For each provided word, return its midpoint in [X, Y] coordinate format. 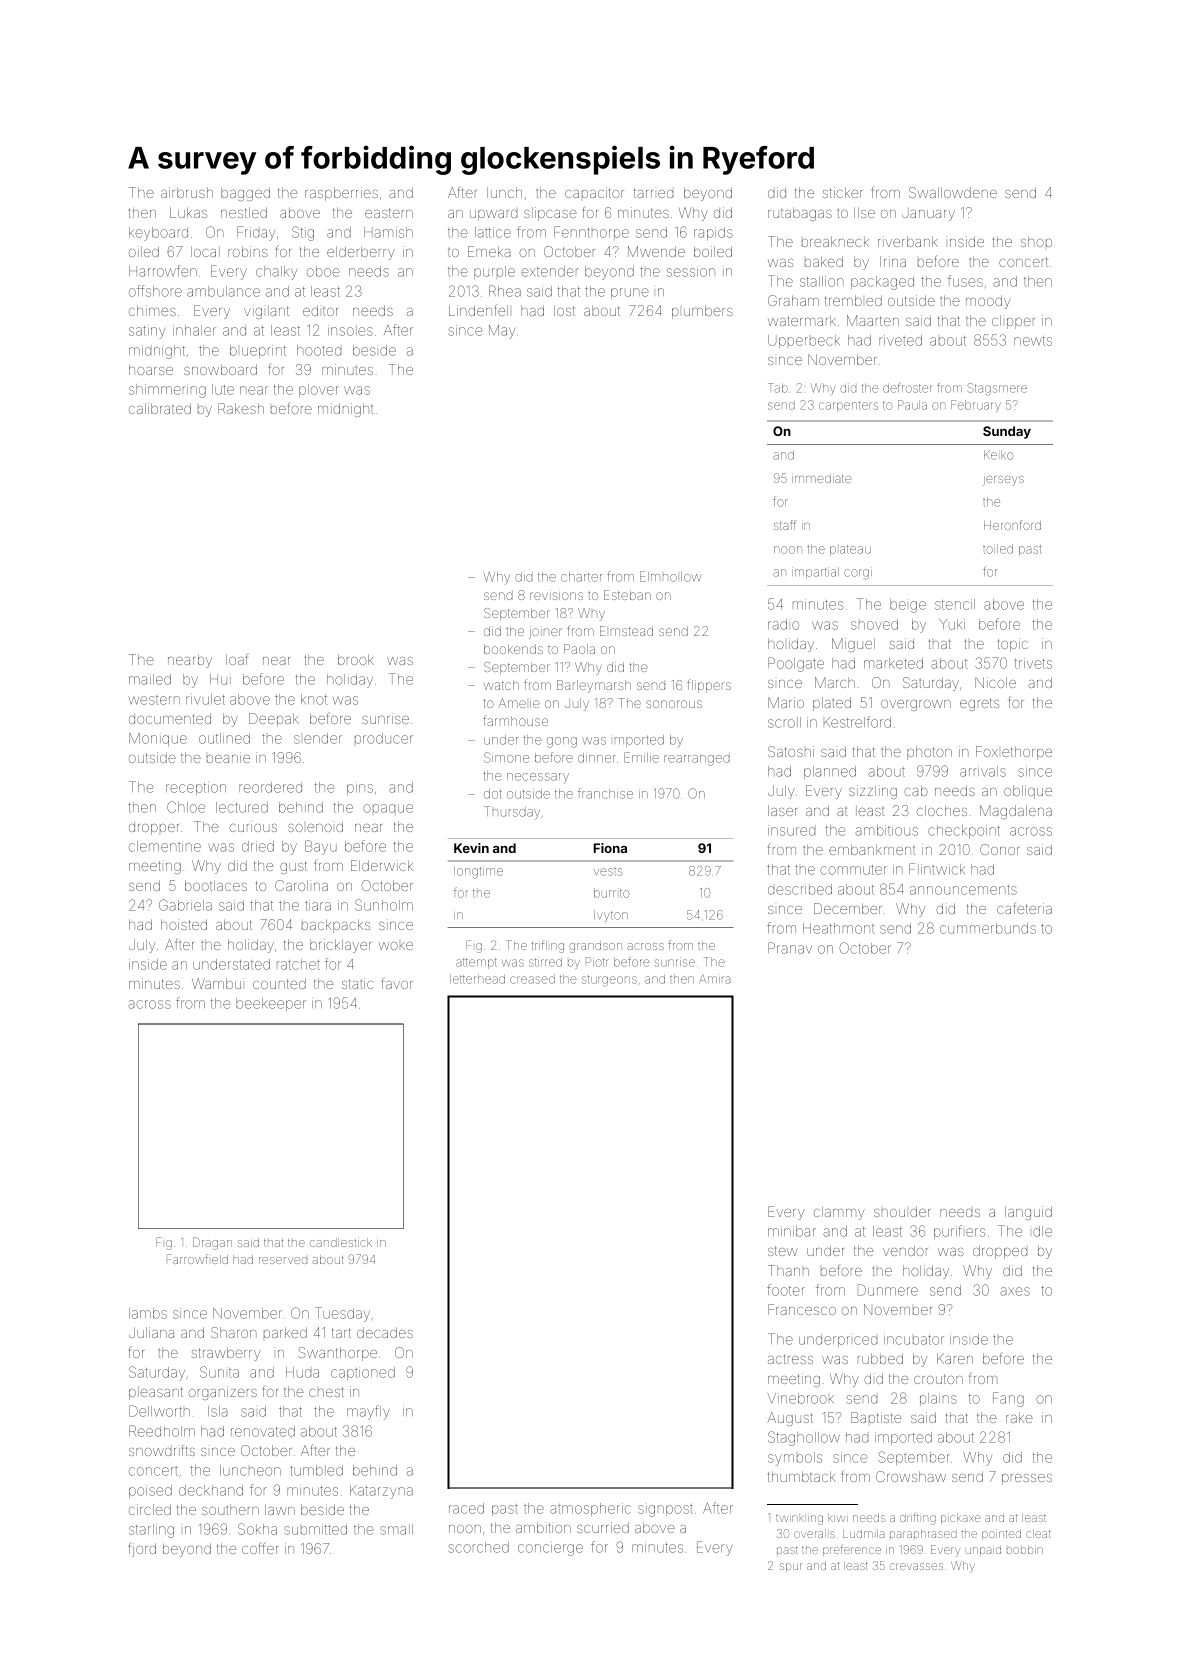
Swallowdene [953, 192]
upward [493, 215]
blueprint [258, 351]
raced [466, 1508]
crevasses [916, 1566]
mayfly [368, 1412]
